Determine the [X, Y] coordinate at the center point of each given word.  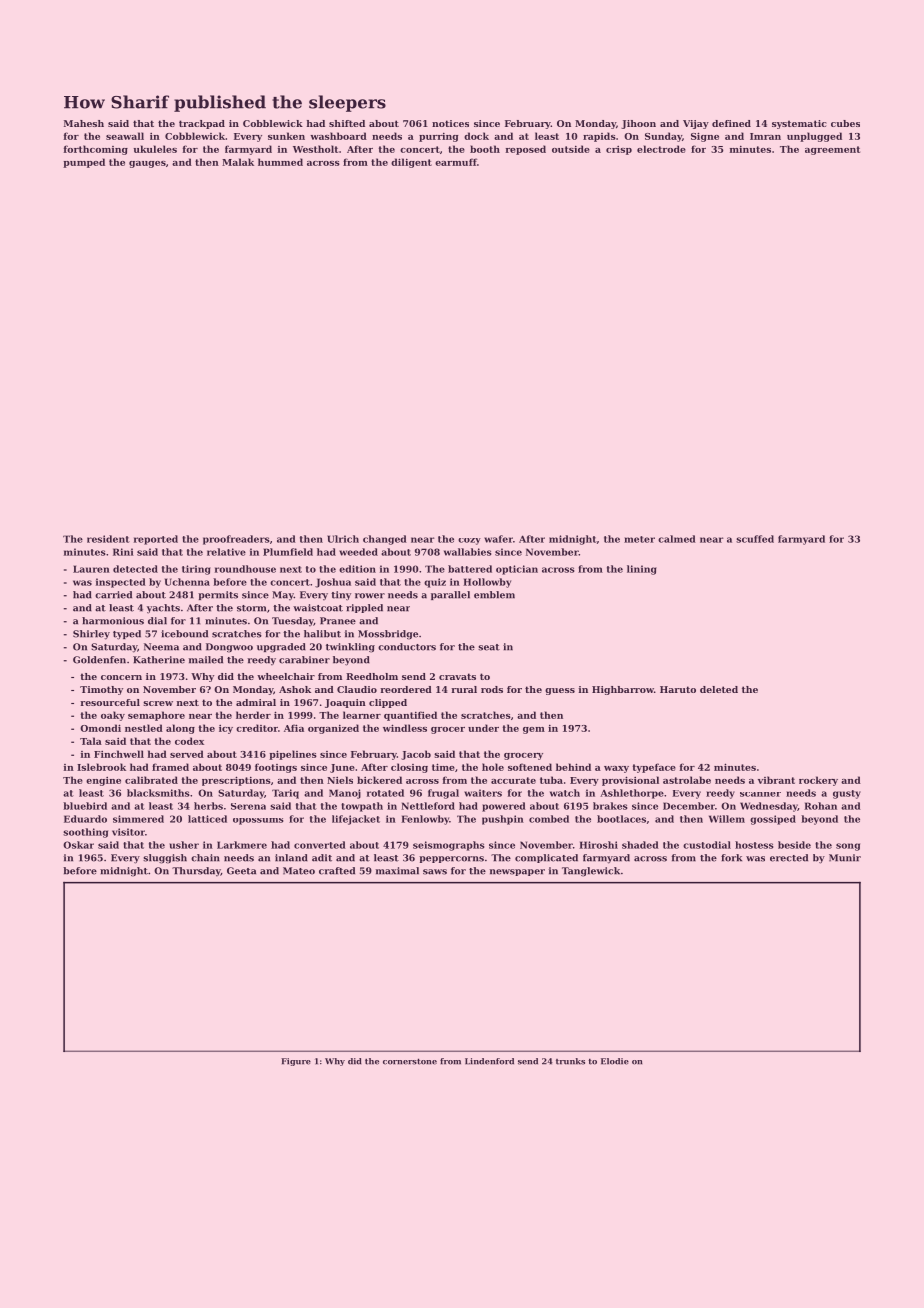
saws [435, 872]
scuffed [755, 539]
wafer [498, 539]
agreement [832, 150]
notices [450, 123]
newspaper [517, 872]
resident [108, 539]
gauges [147, 164]
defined [731, 123]
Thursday [196, 872]
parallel [450, 595]
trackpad [202, 124]
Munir [845, 858]
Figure [296, 1062]
